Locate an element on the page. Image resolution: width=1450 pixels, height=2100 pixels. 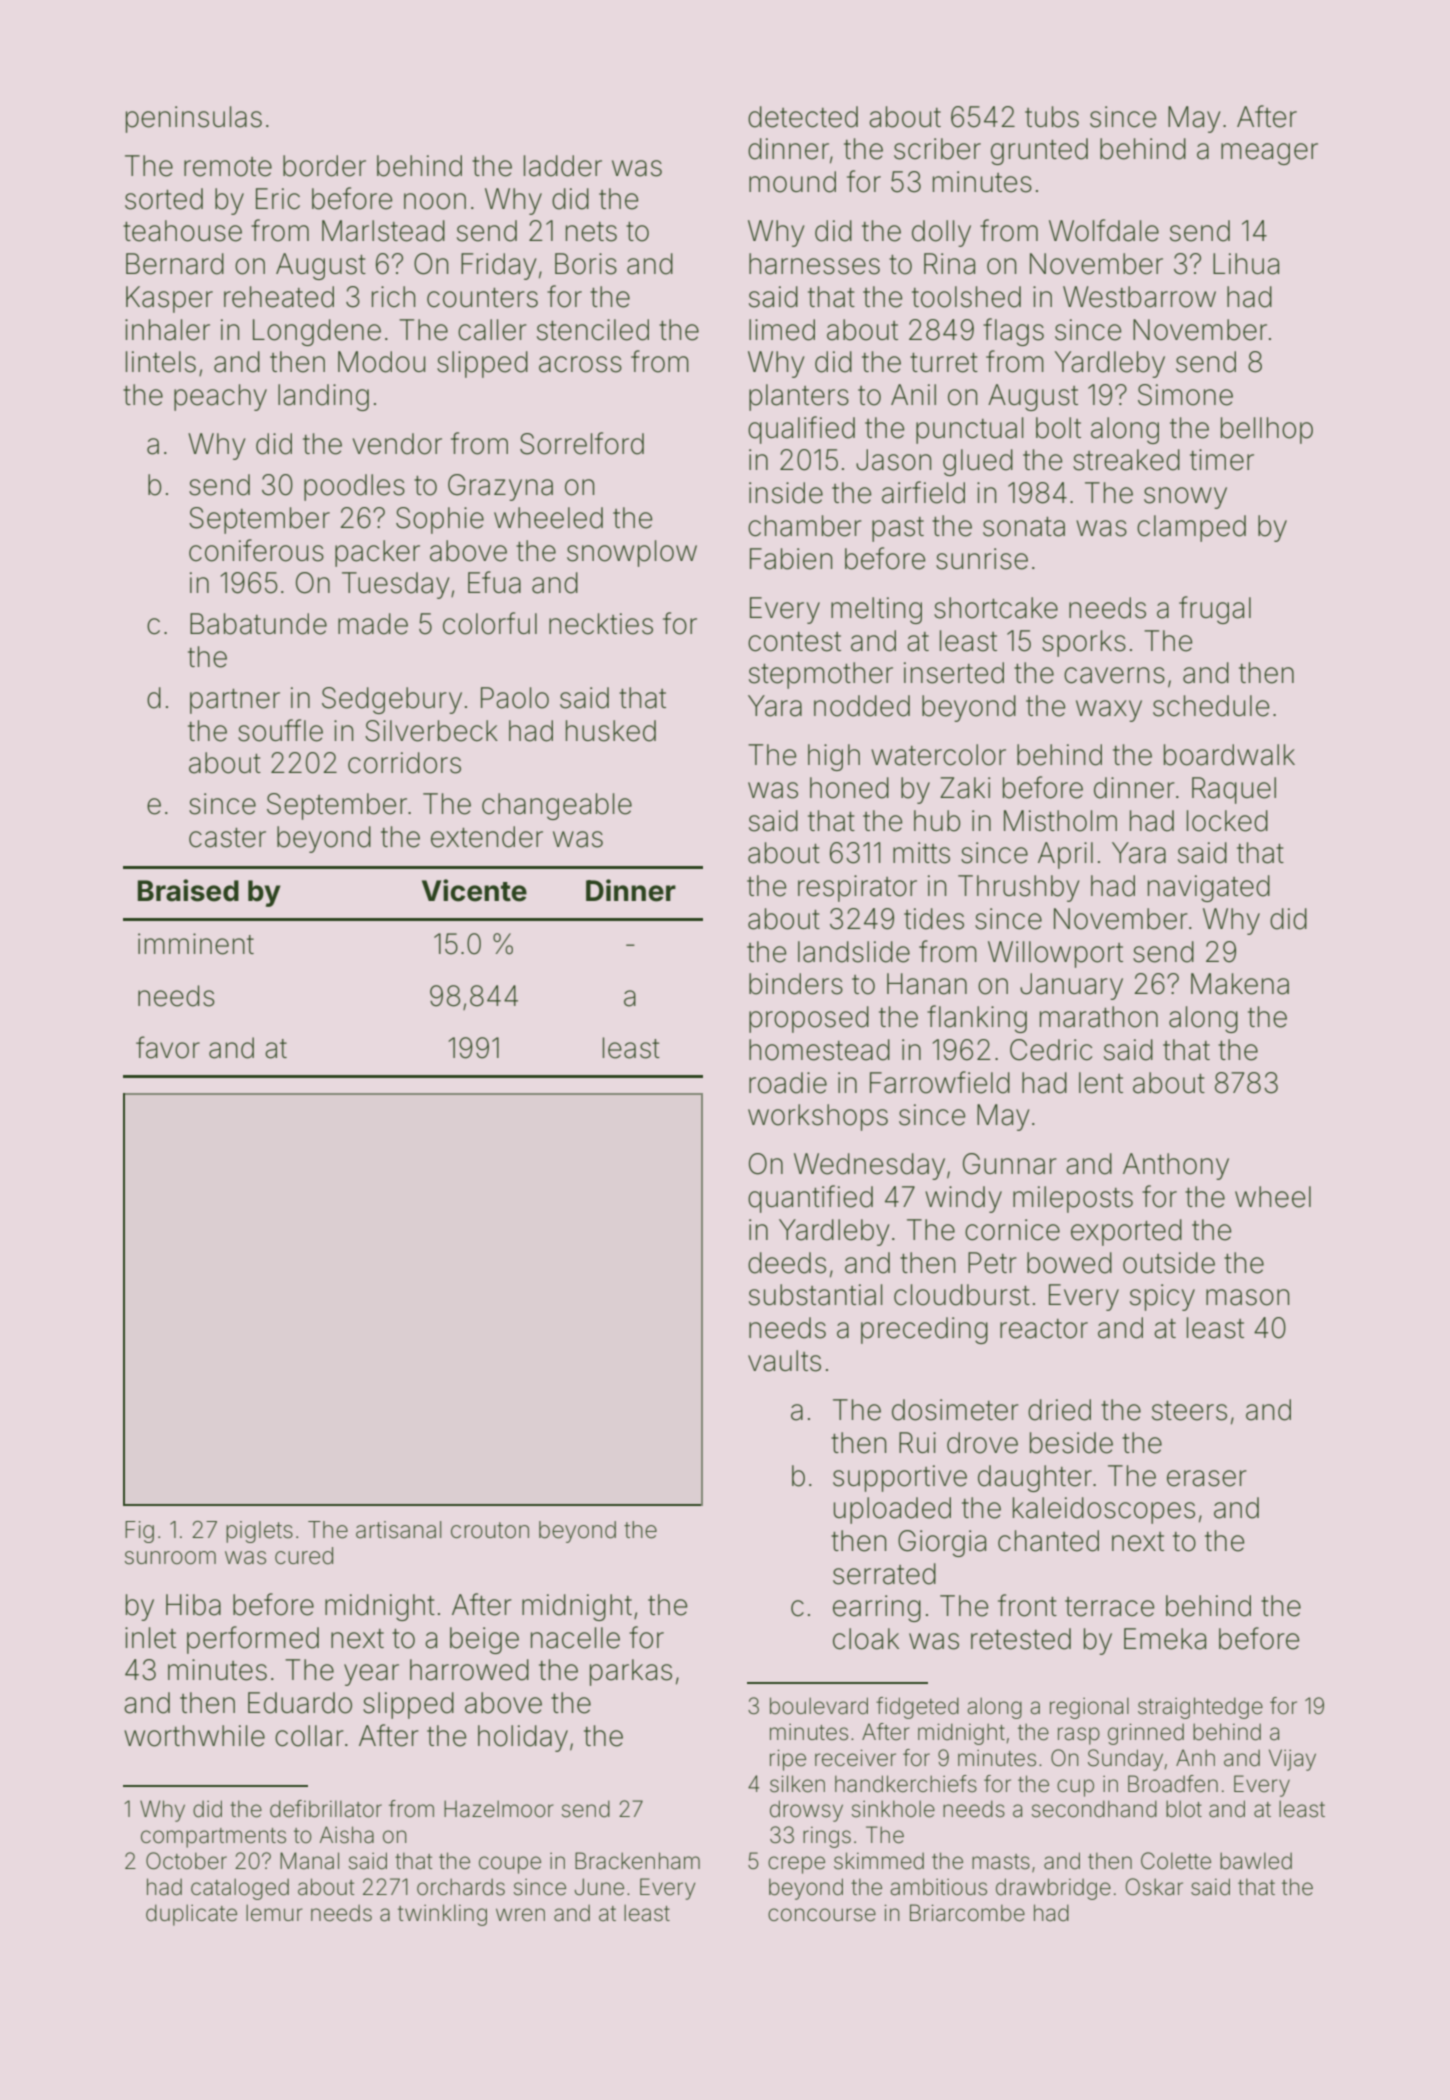
vendor is located at coordinates (397, 444).
